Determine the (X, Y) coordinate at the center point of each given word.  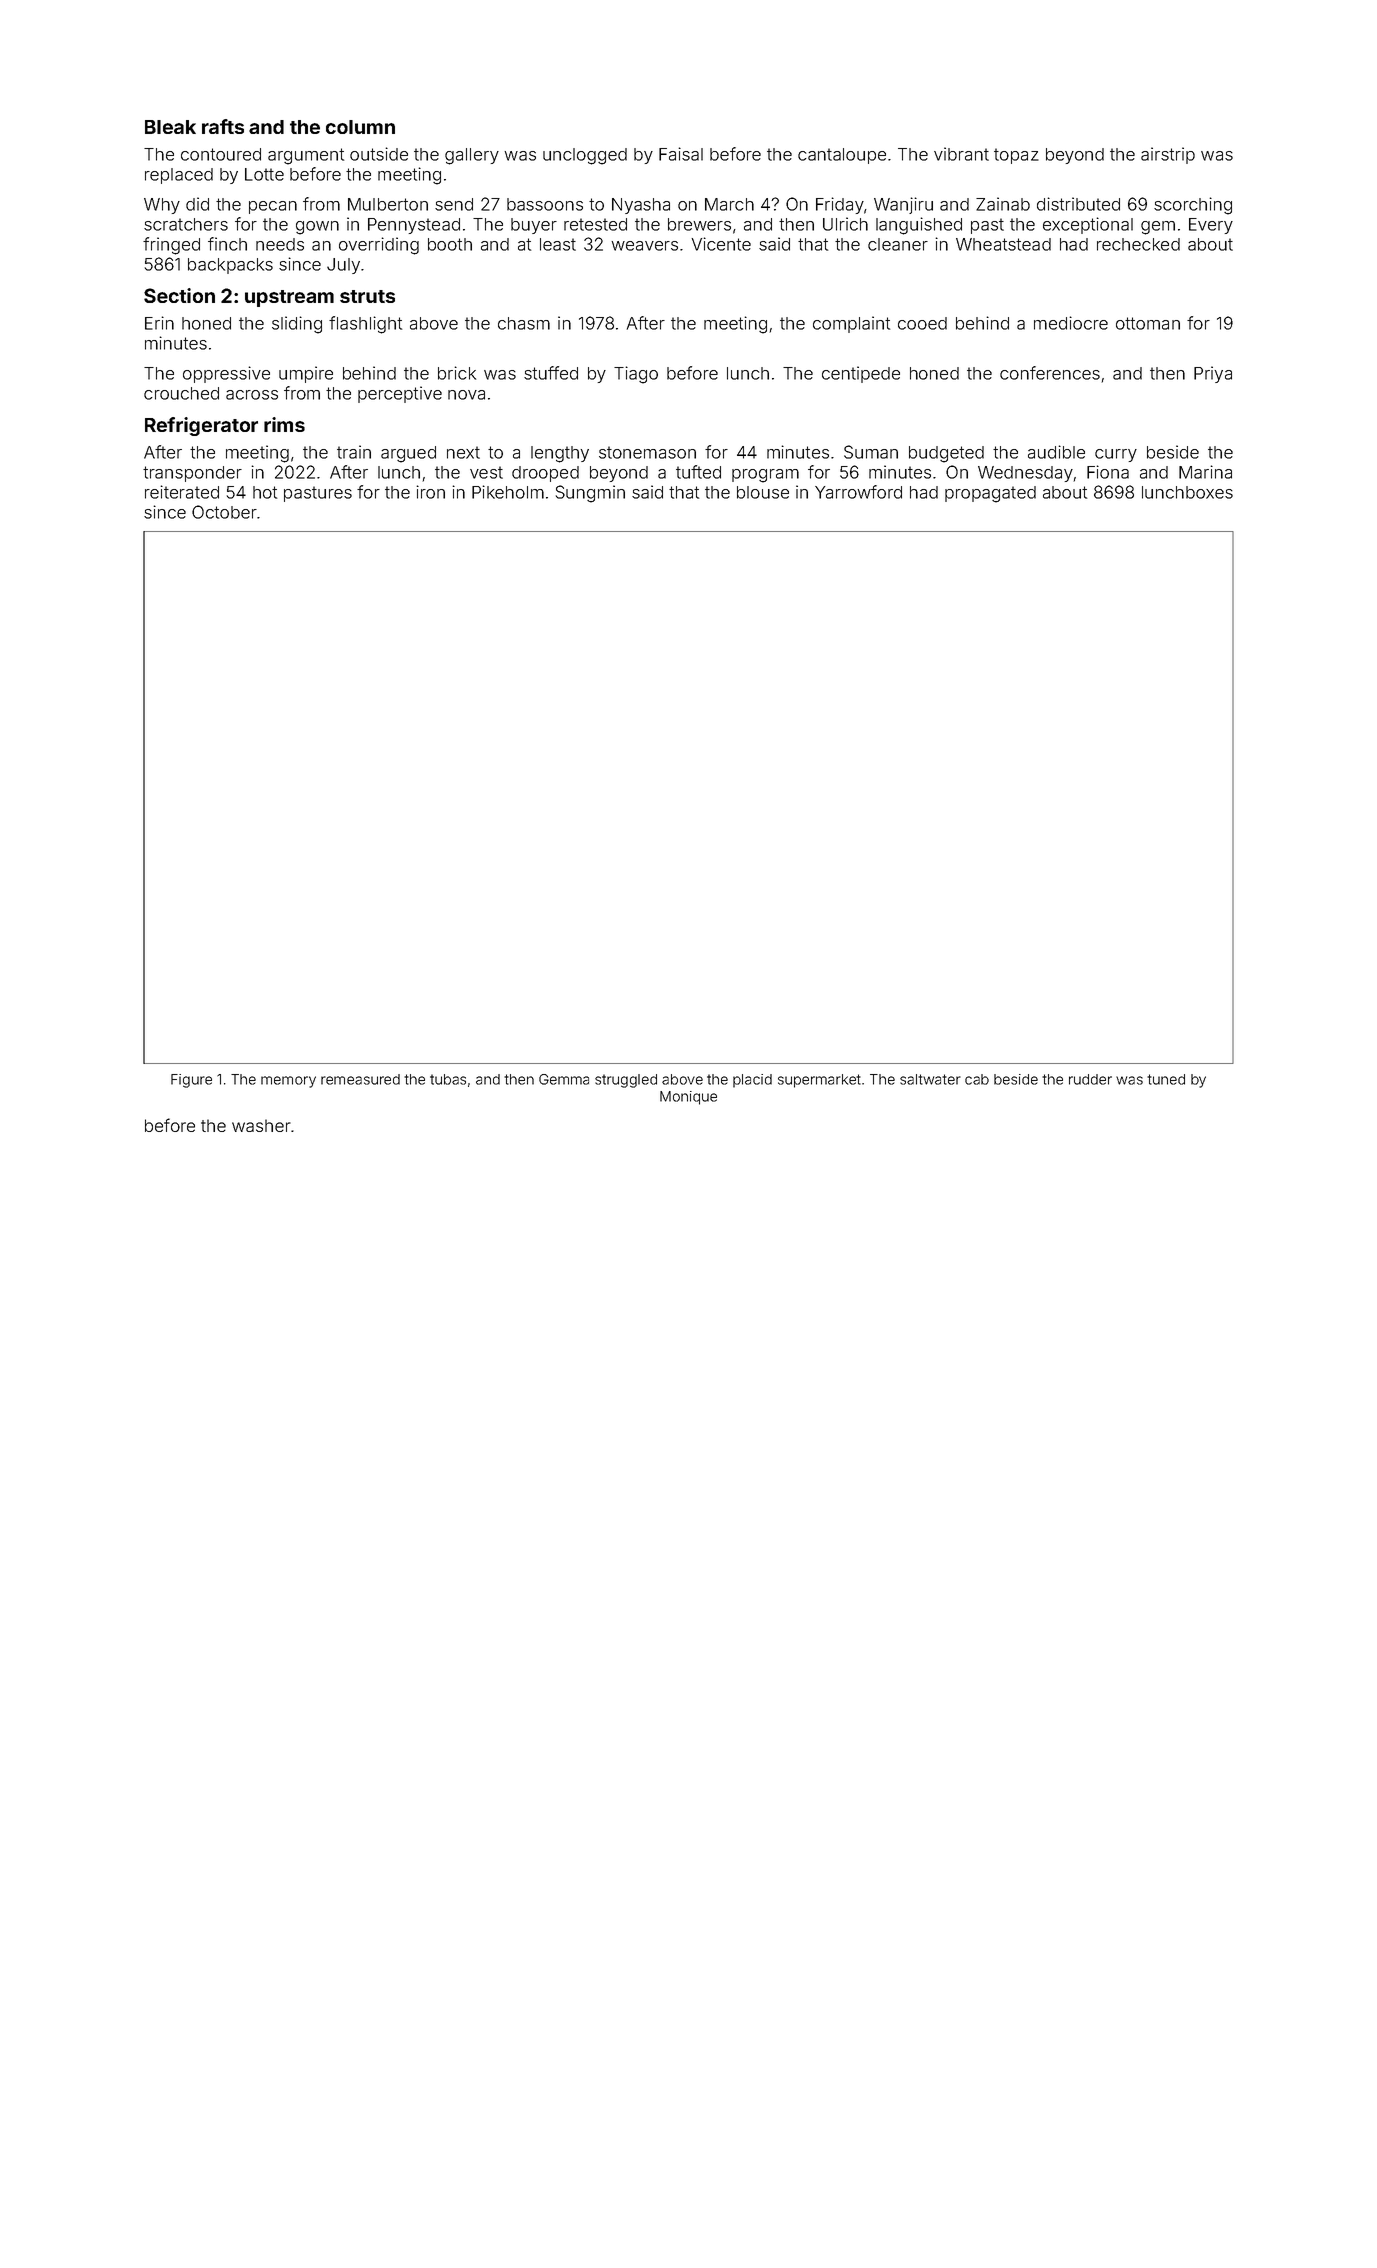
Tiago (636, 375)
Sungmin (590, 494)
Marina (1205, 472)
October (224, 512)
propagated (990, 494)
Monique (688, 1098)
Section (179, 295)
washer (261, 1125)
